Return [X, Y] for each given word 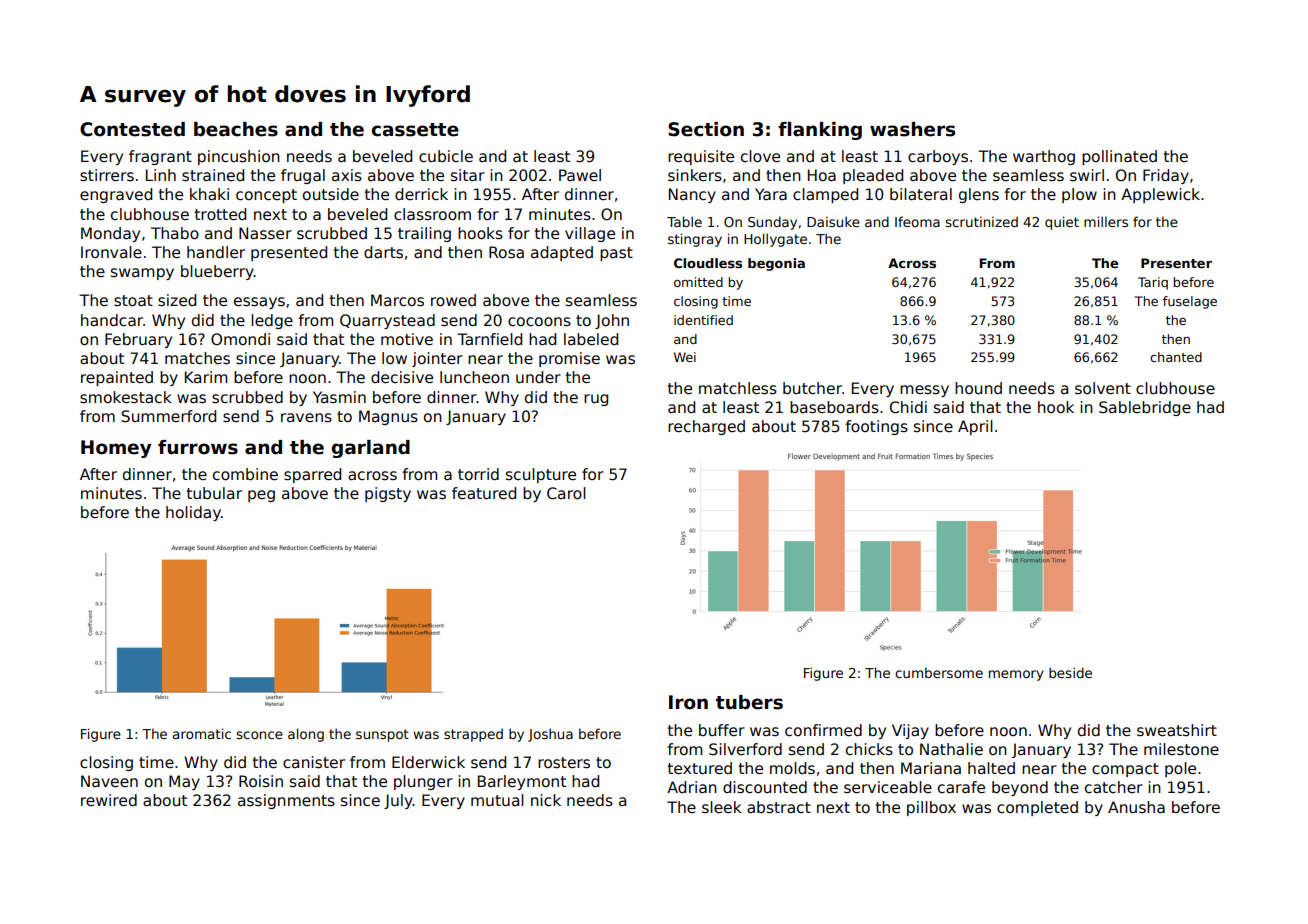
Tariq [1153, 283]
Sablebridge [1145, 408]
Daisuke [833, 221]
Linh [161, 175]
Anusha [1136, 807]
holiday [193, 513]
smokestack [126, 397]
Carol [566, 493]
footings [876, 427]
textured [700, 768]
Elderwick [428, 762]
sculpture [541, 475]
